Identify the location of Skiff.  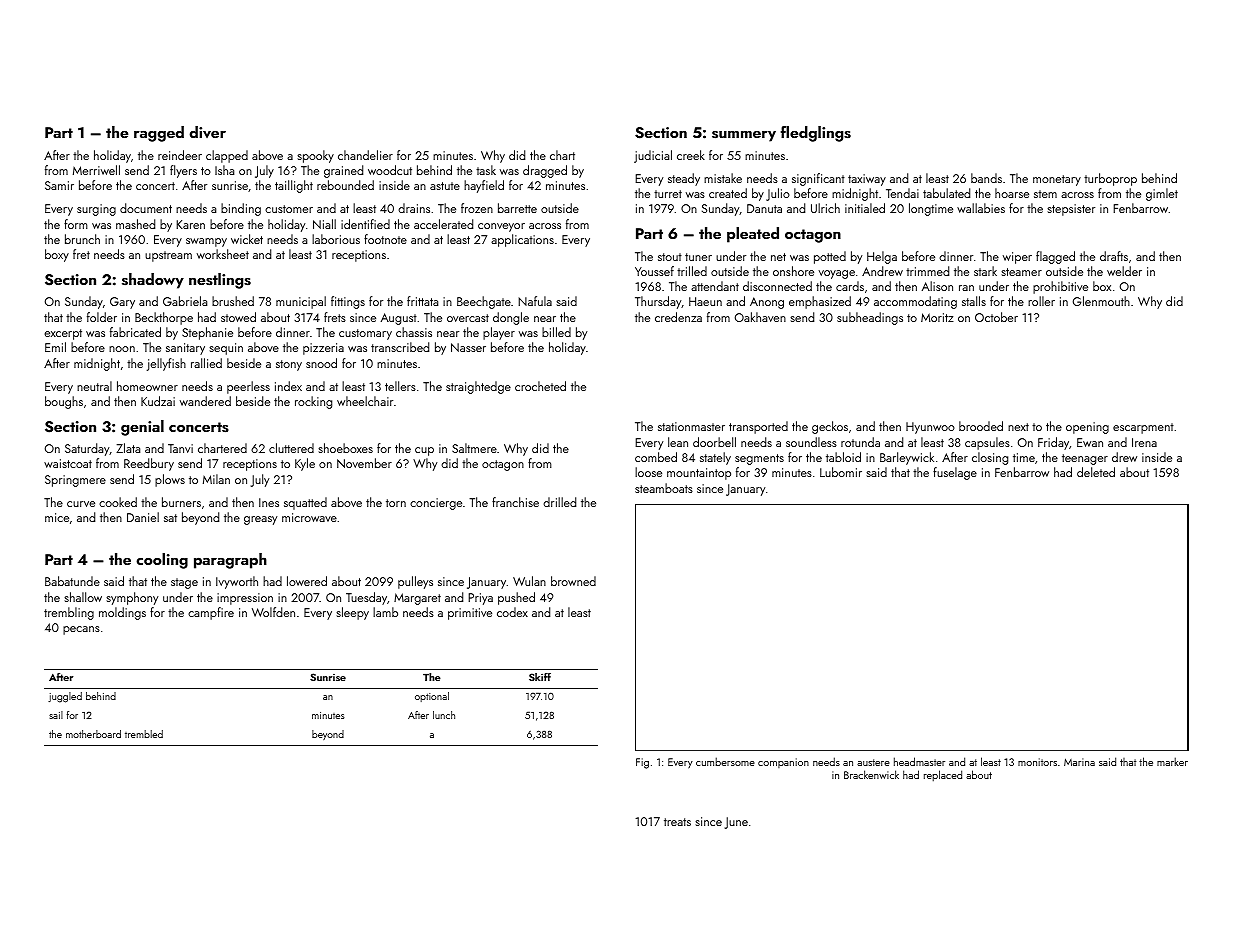
(540, 677).
